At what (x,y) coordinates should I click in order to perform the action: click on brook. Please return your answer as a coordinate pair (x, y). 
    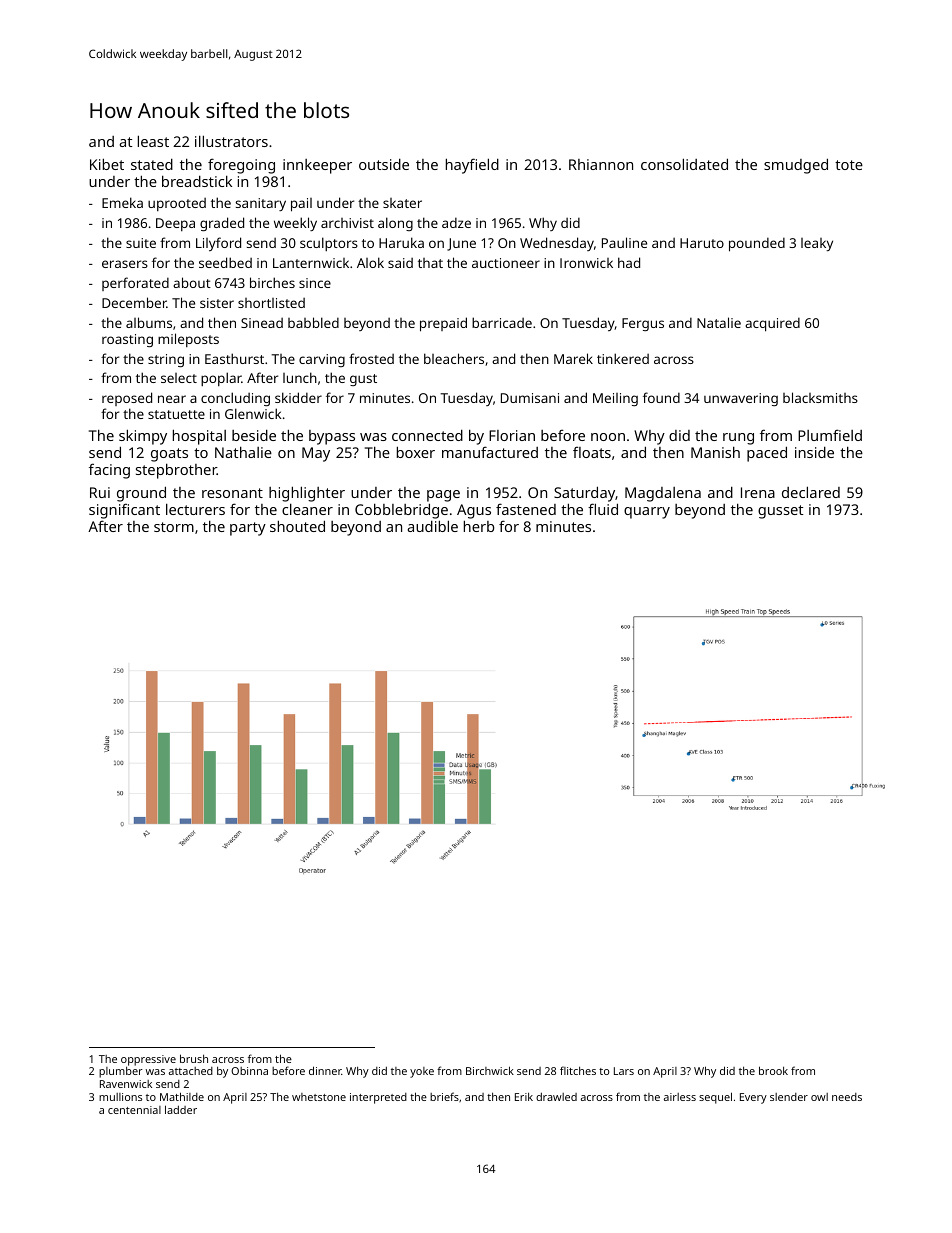
    Looking at the image, I should click on (773, 1070).
